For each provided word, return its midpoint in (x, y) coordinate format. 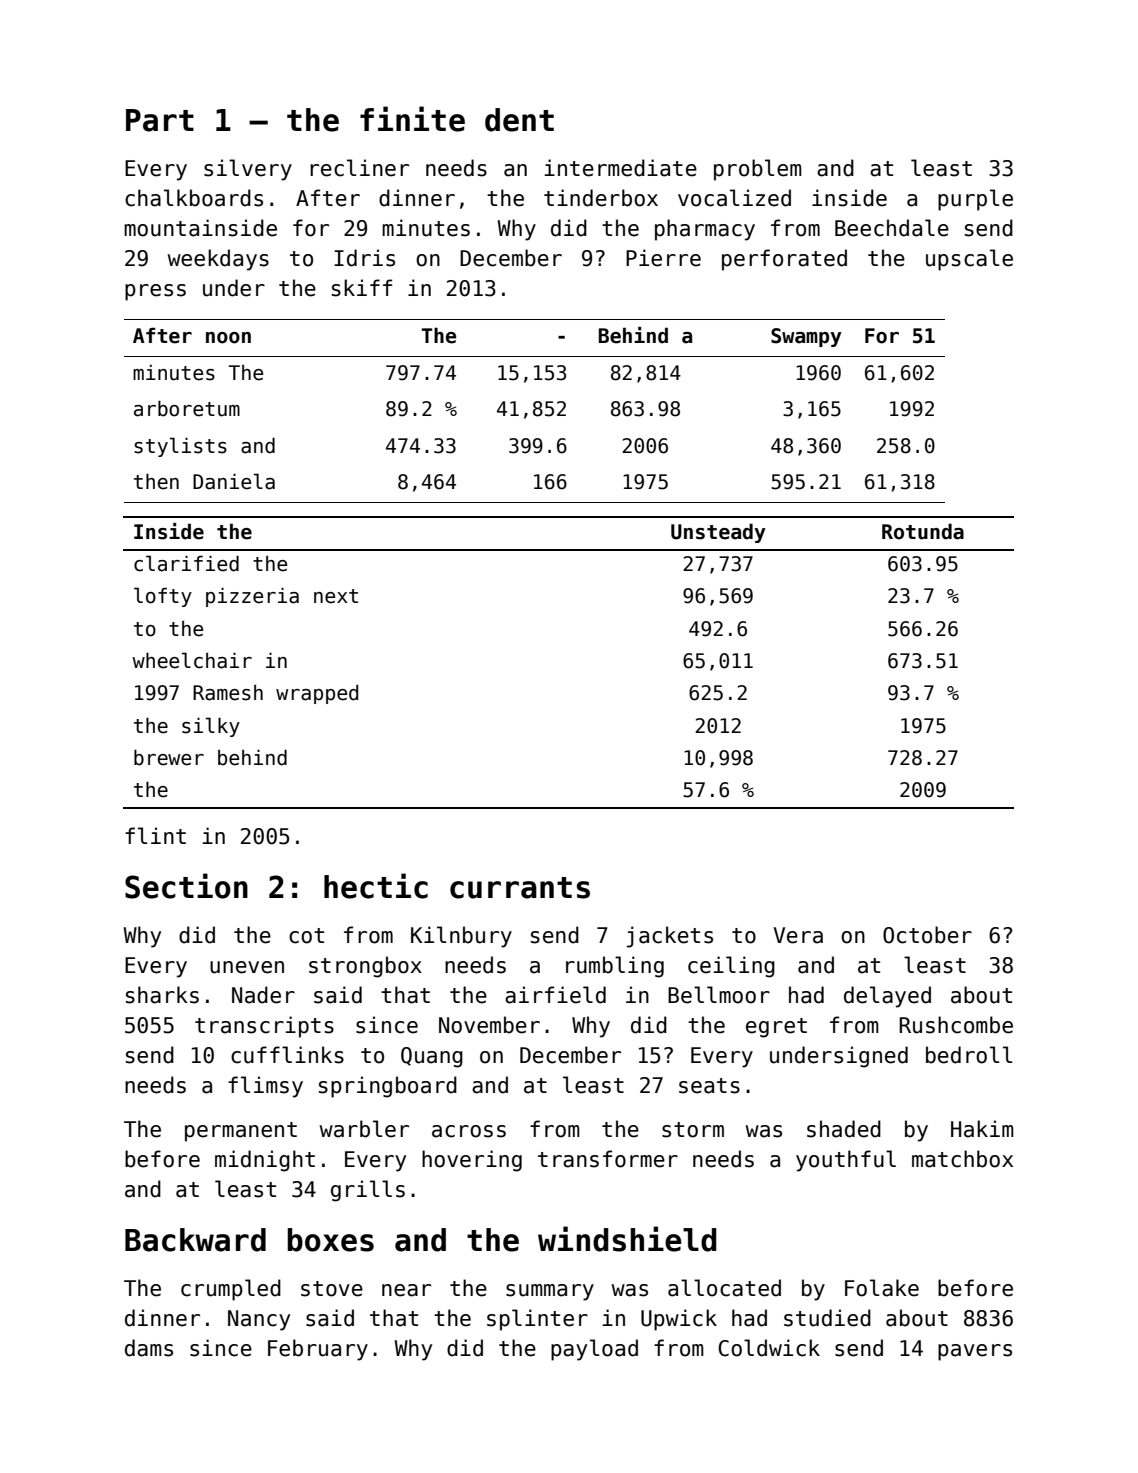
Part (160, 120)
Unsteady (718, 533)
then (156, 481)
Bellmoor (719, 995)
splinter (537, 1320)
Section (186, 886)
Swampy (806, 337)
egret (776, 1028)
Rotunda (923, 531)
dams (149, 1348)
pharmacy (705, 230)
